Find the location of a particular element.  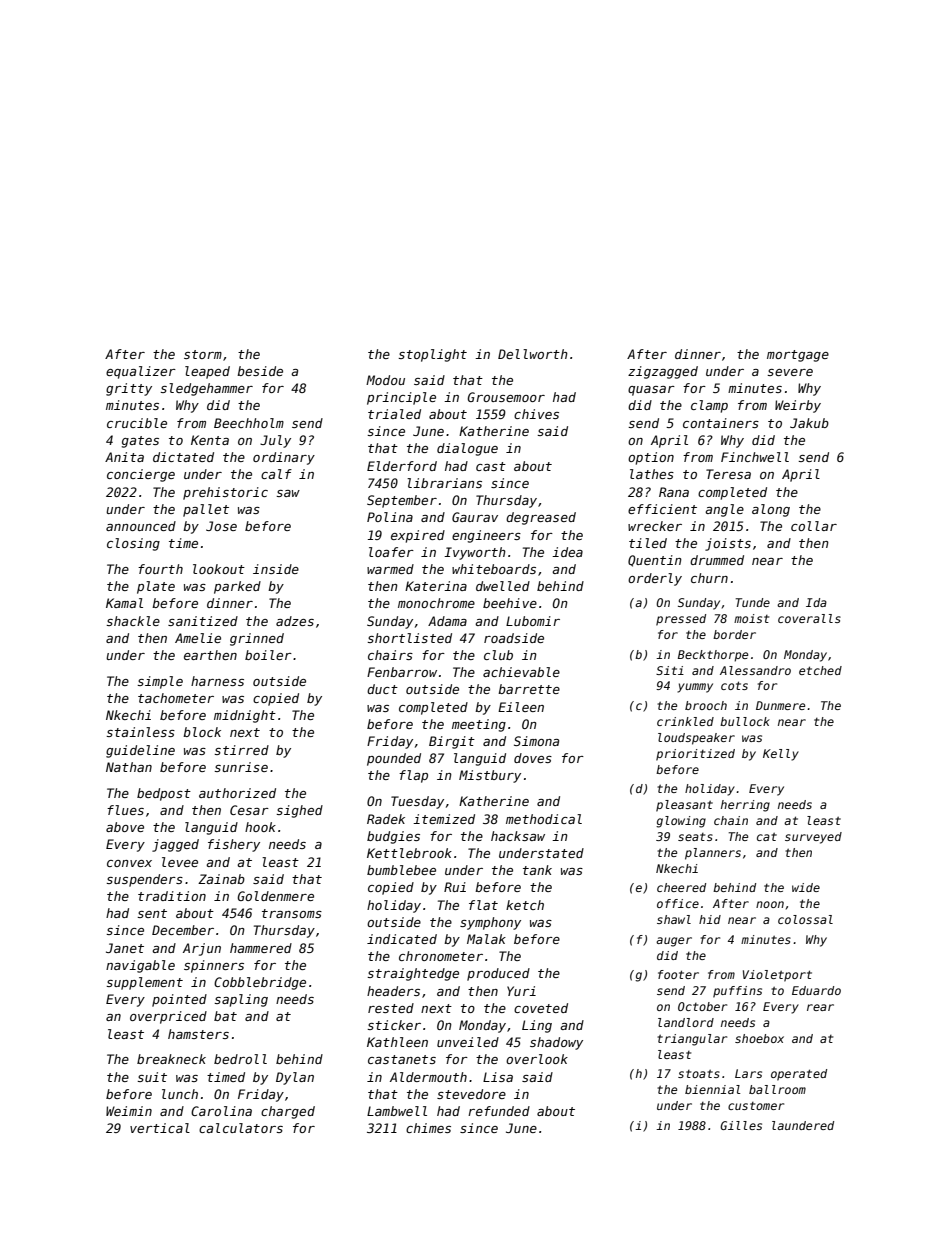

Jakub is located at coordinates (809, 423).
